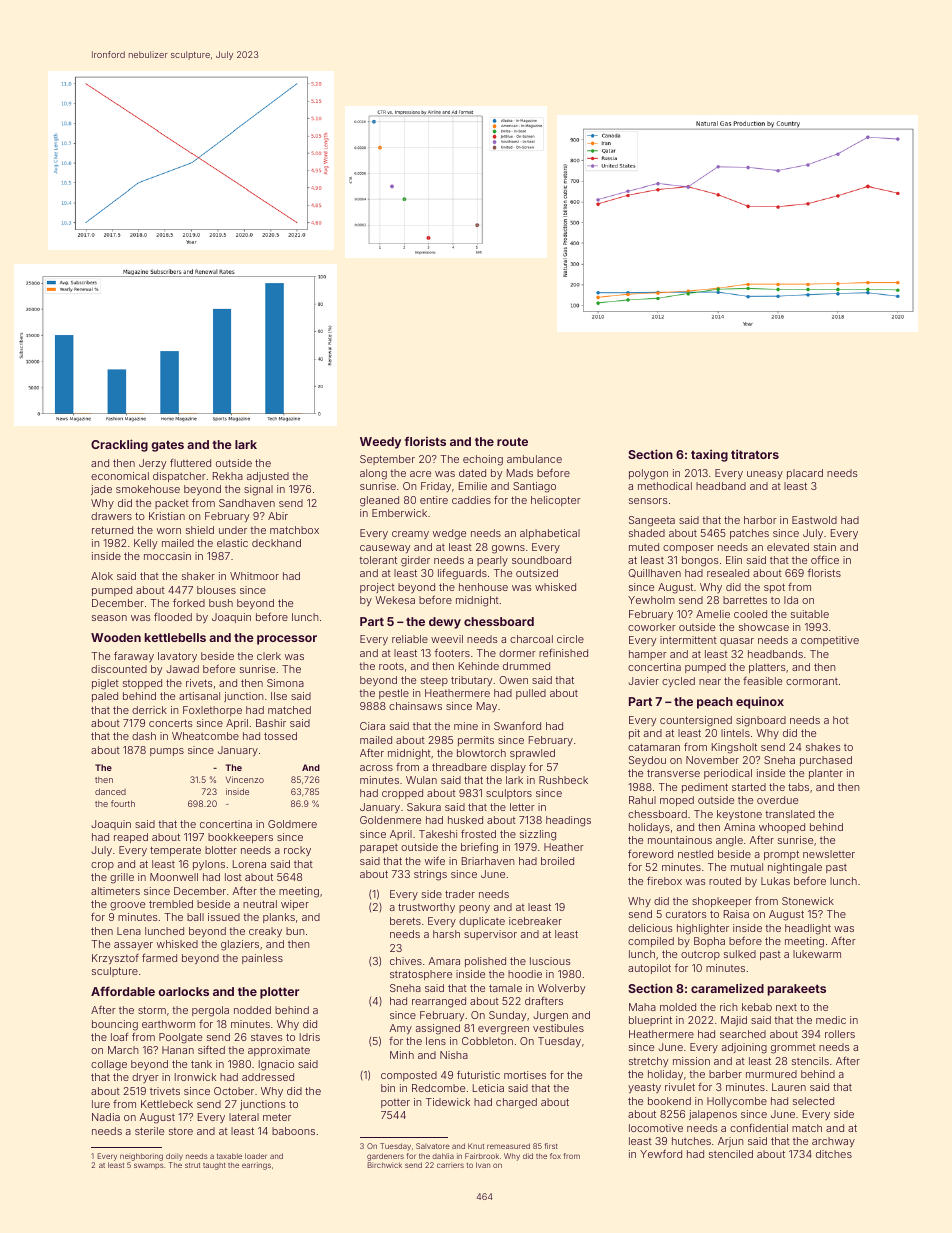 The width and height of the screenshot is (952, 1233). I want to click on tossed, so click(280, 736).
